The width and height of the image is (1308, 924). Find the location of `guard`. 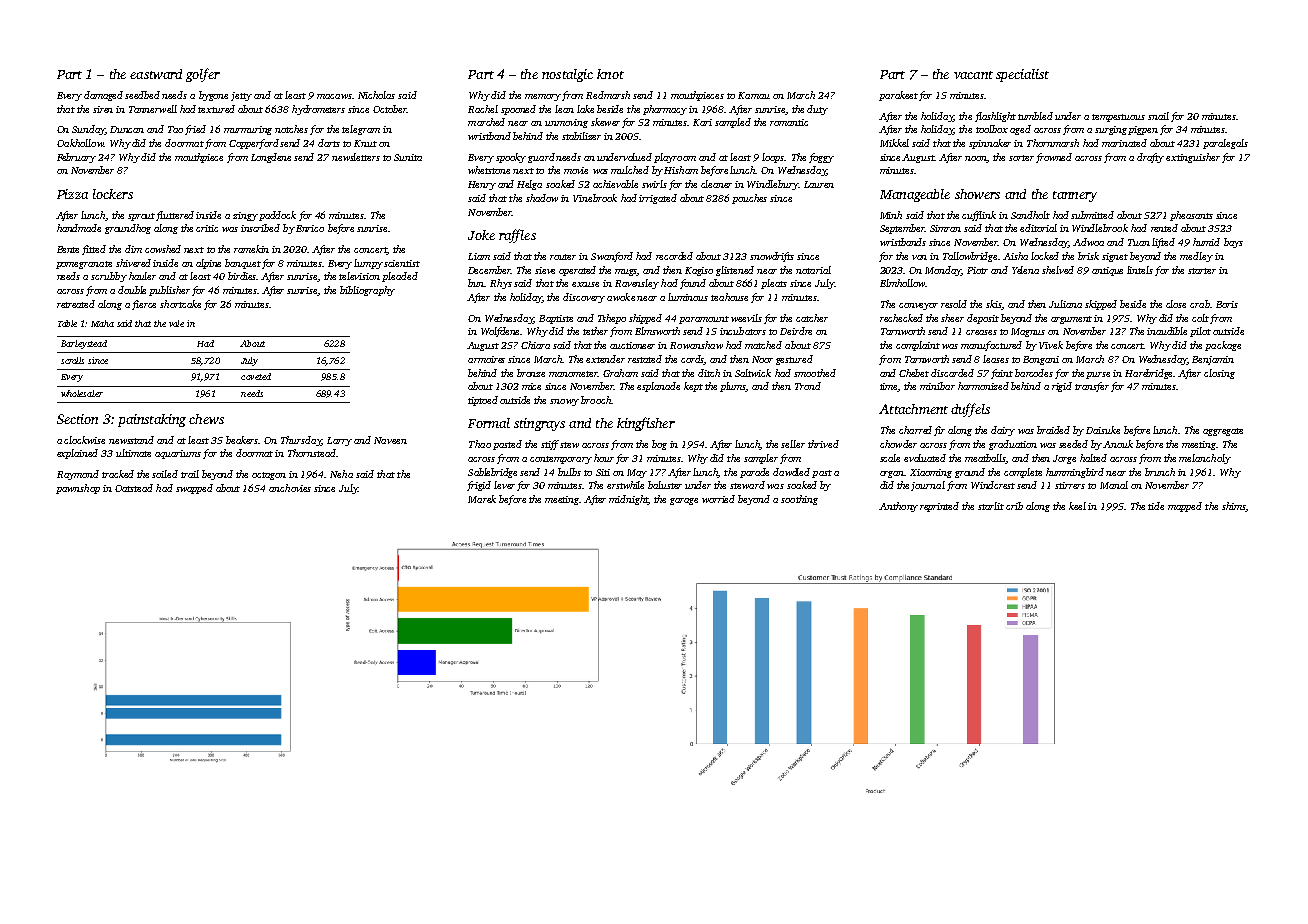

guard is located at coordinates (541, 158).
